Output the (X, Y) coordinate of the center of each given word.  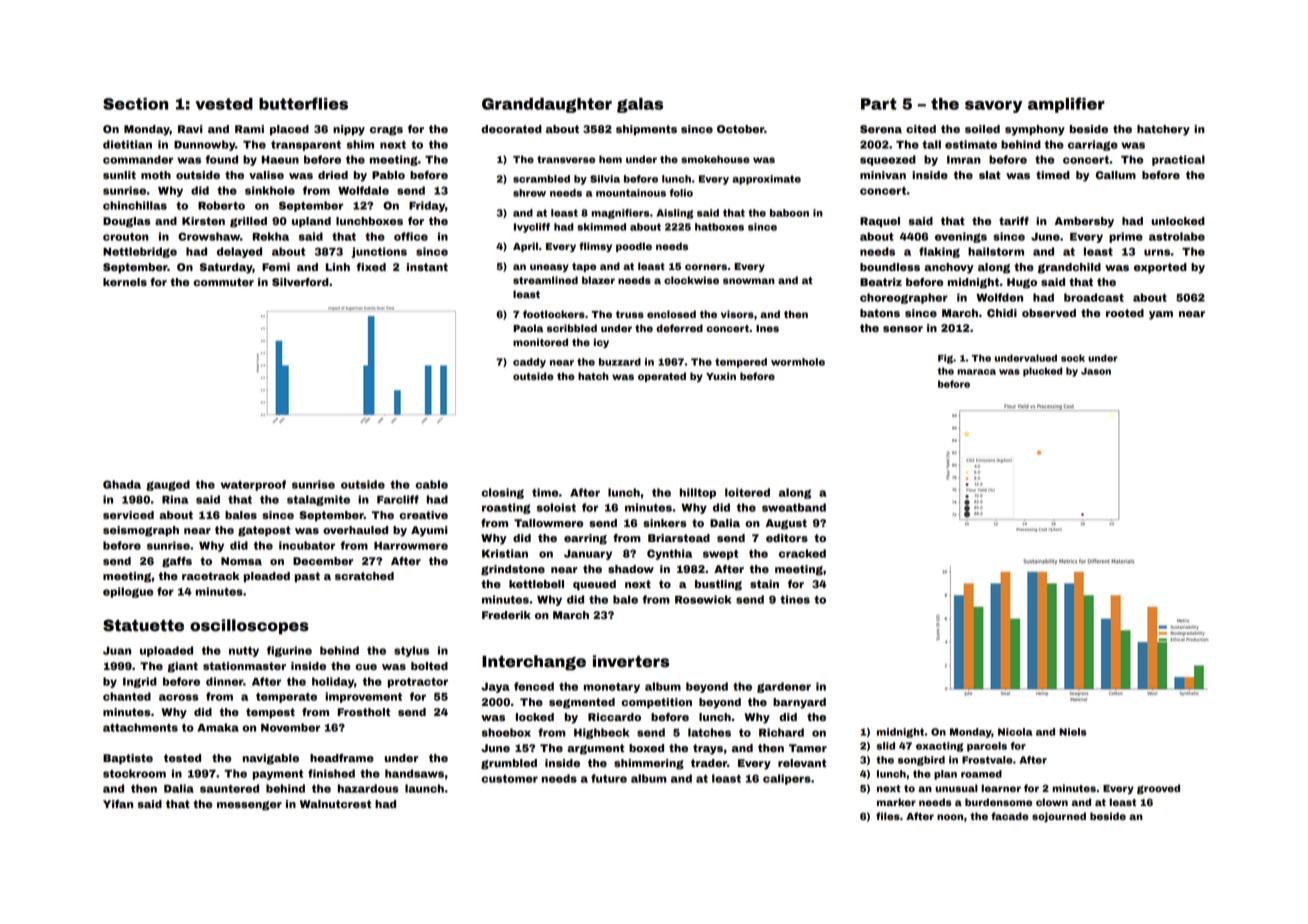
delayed (239, 252)
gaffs (177, 562)
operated (662, 377)
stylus (411, 651)
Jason (1096, 371)
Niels (1073, 732)
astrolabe (1177, 236)
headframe (342, 758)
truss (630, 314)
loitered (747, 492)
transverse (566, 159)
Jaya (495, 688)
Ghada (122, 484)
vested (224, 104)
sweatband (794, 507)
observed (1049, 313)
